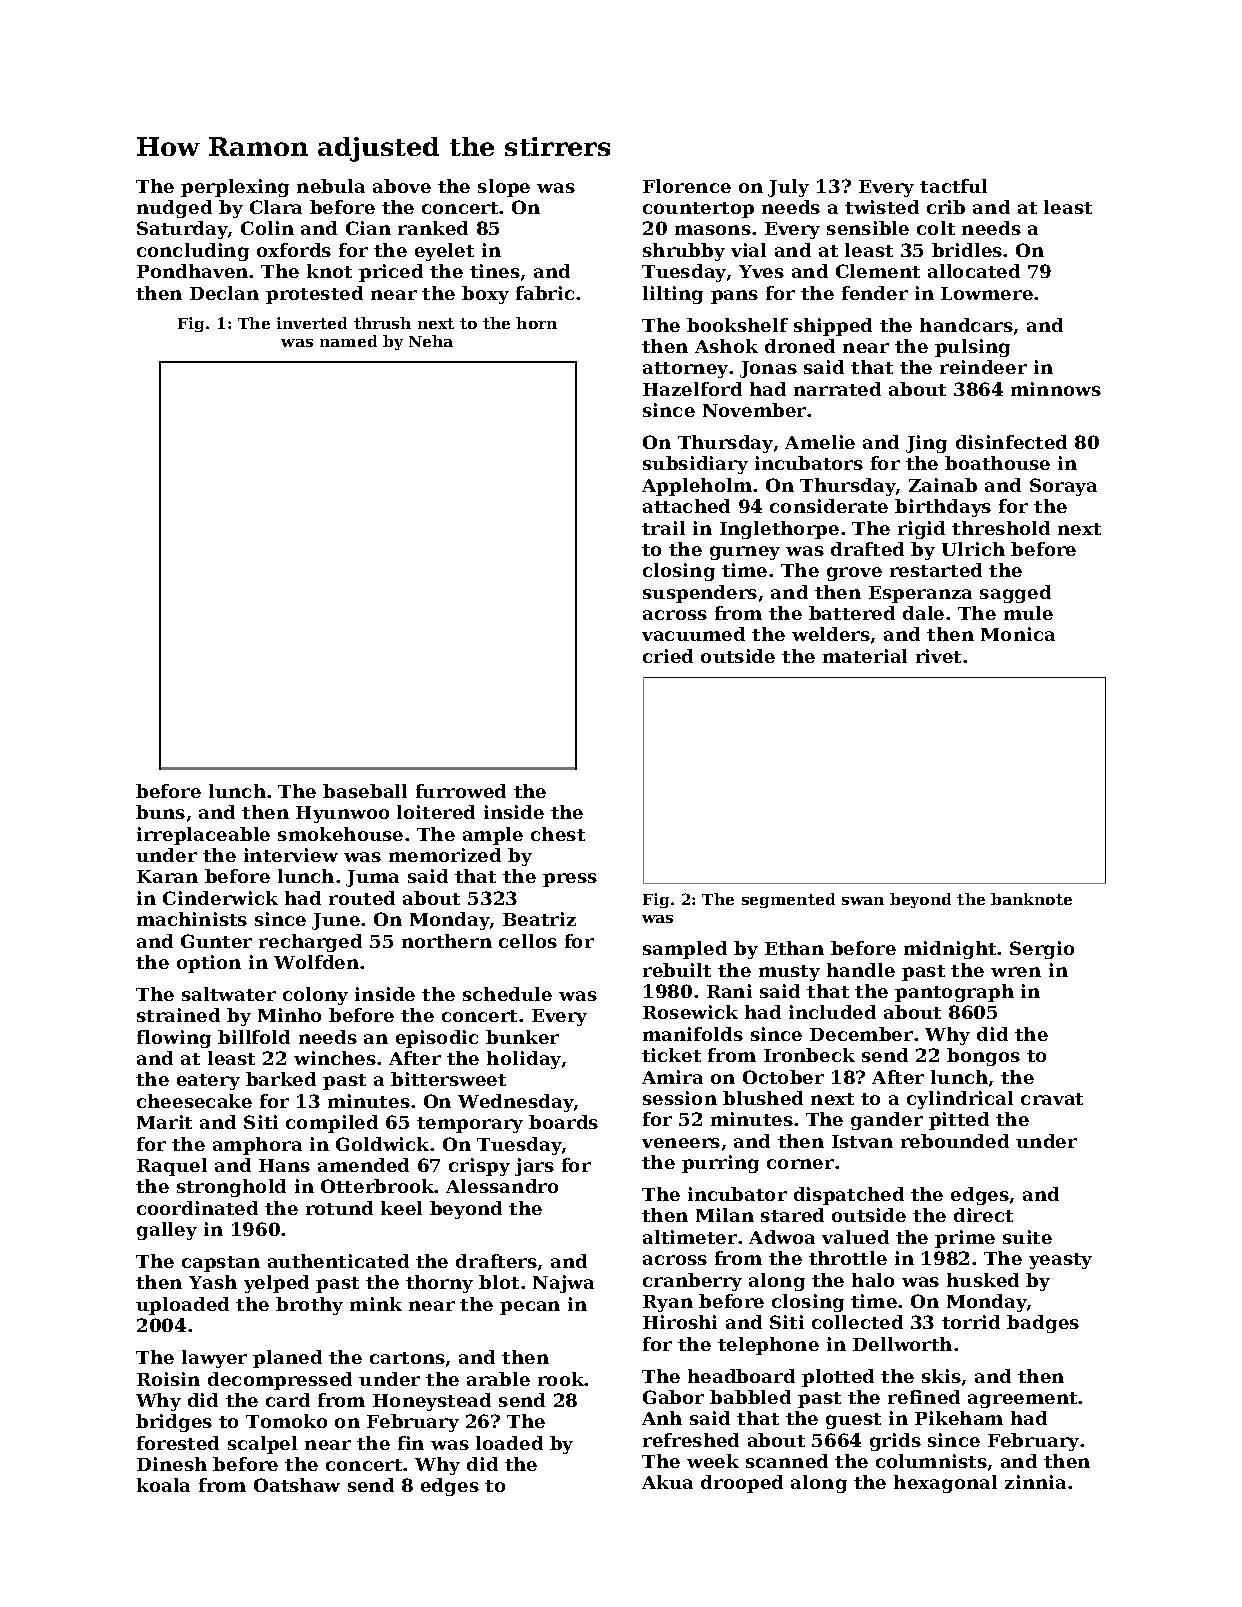 Image resolution: width=1242 pixels, height=1607 pixels. Describe the element at coordinates (953, 186) in the screenshot. I see `tactful` at that location.
